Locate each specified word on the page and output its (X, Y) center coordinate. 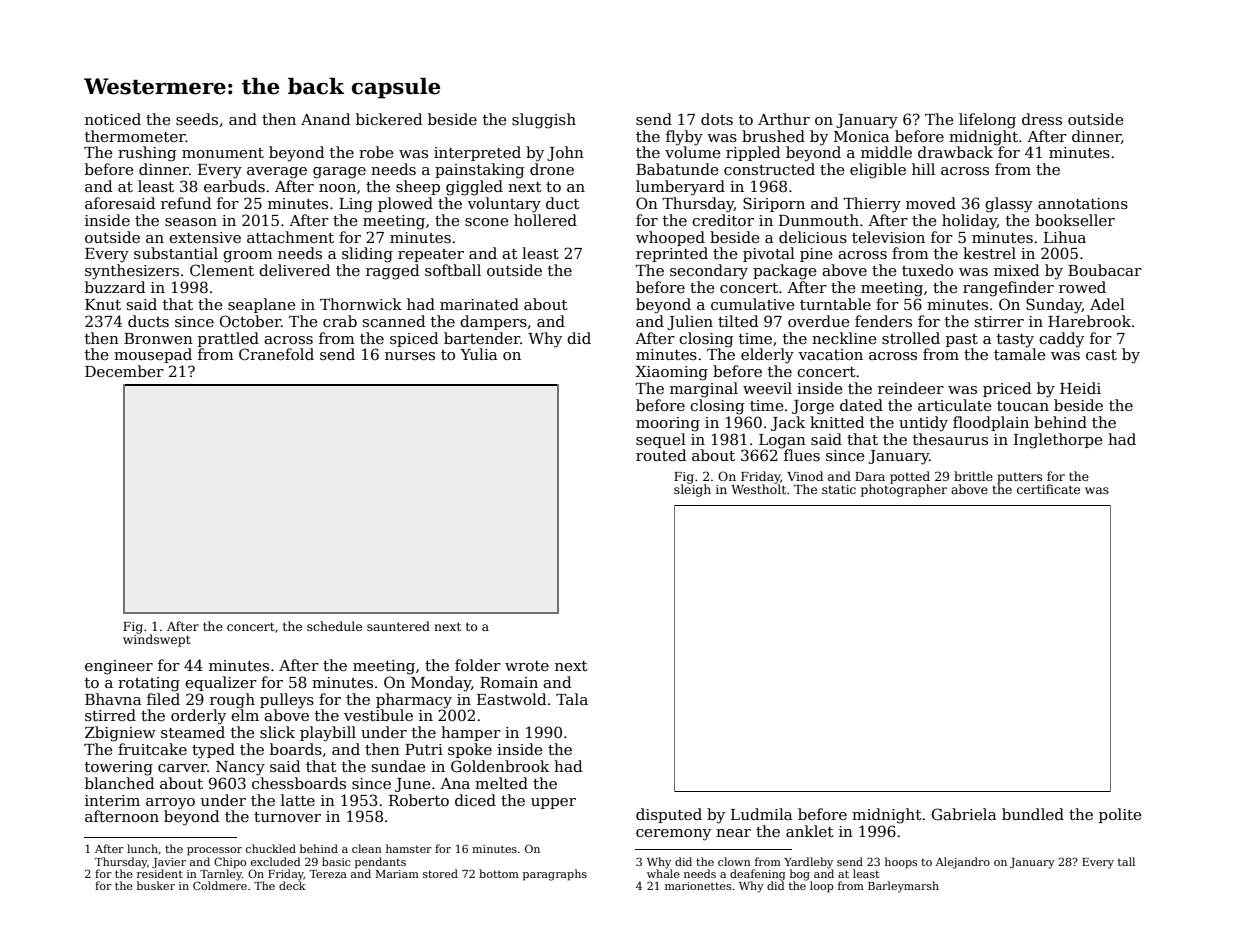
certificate (1048, 489)
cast (1101, 355)
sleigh (692, 490)
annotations (1083, 203)
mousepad (153, 355)
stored (440, 873)
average (277, 173)
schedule (334, 626)
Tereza (328, 874)
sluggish (544, 121)
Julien (690, 322)
